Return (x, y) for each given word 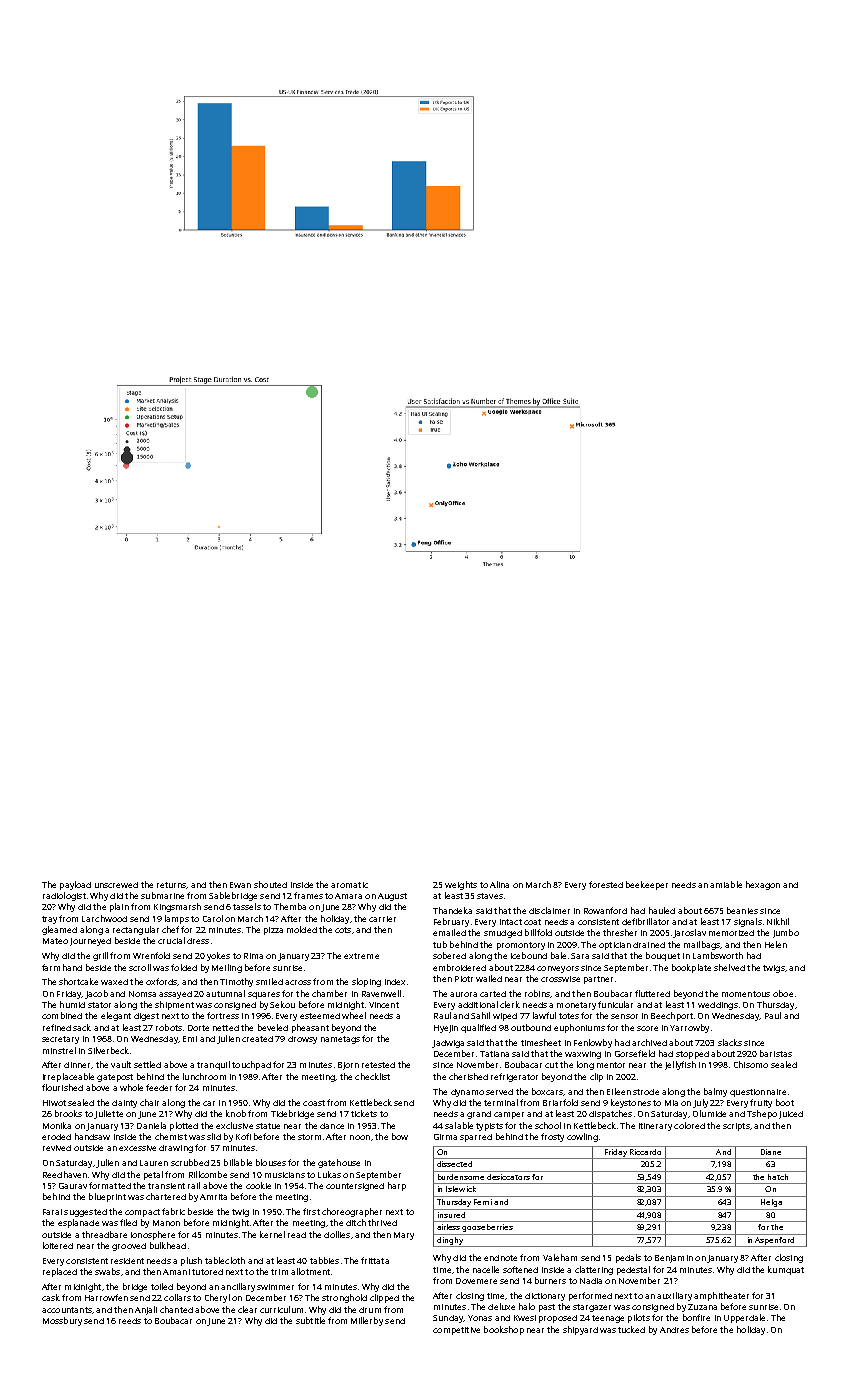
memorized (731, 933)
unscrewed (116, 885)
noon (360, 1137)
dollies (337, 1234)
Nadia (591, 1281)
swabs (107, 1271)
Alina (499, 884)
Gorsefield (635, 1053)
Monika (57, 1125)
